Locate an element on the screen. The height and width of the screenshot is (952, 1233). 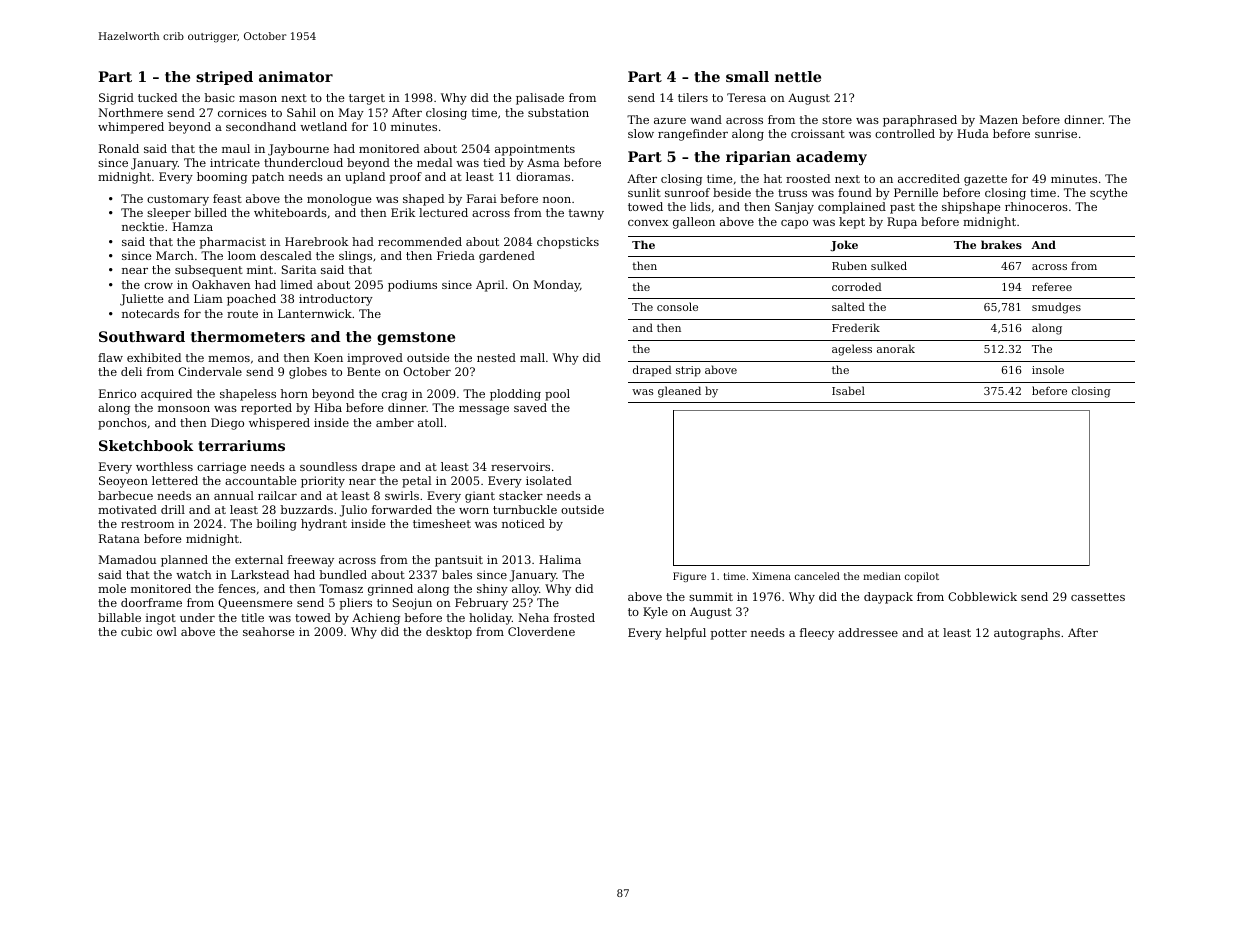
referee is located at coordinates (1052, 286).
